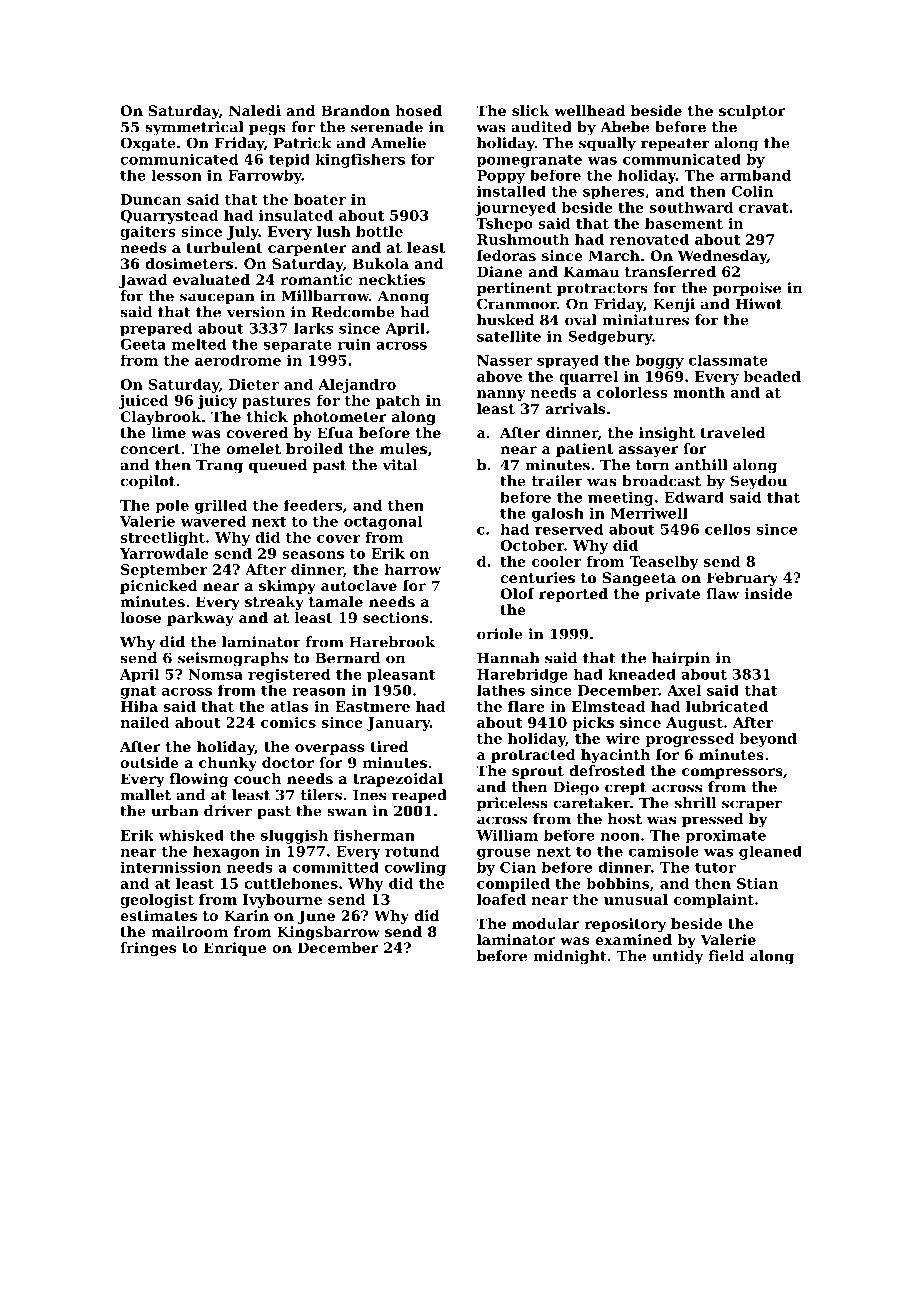  I want to click on bottle, so click(379, 231).
